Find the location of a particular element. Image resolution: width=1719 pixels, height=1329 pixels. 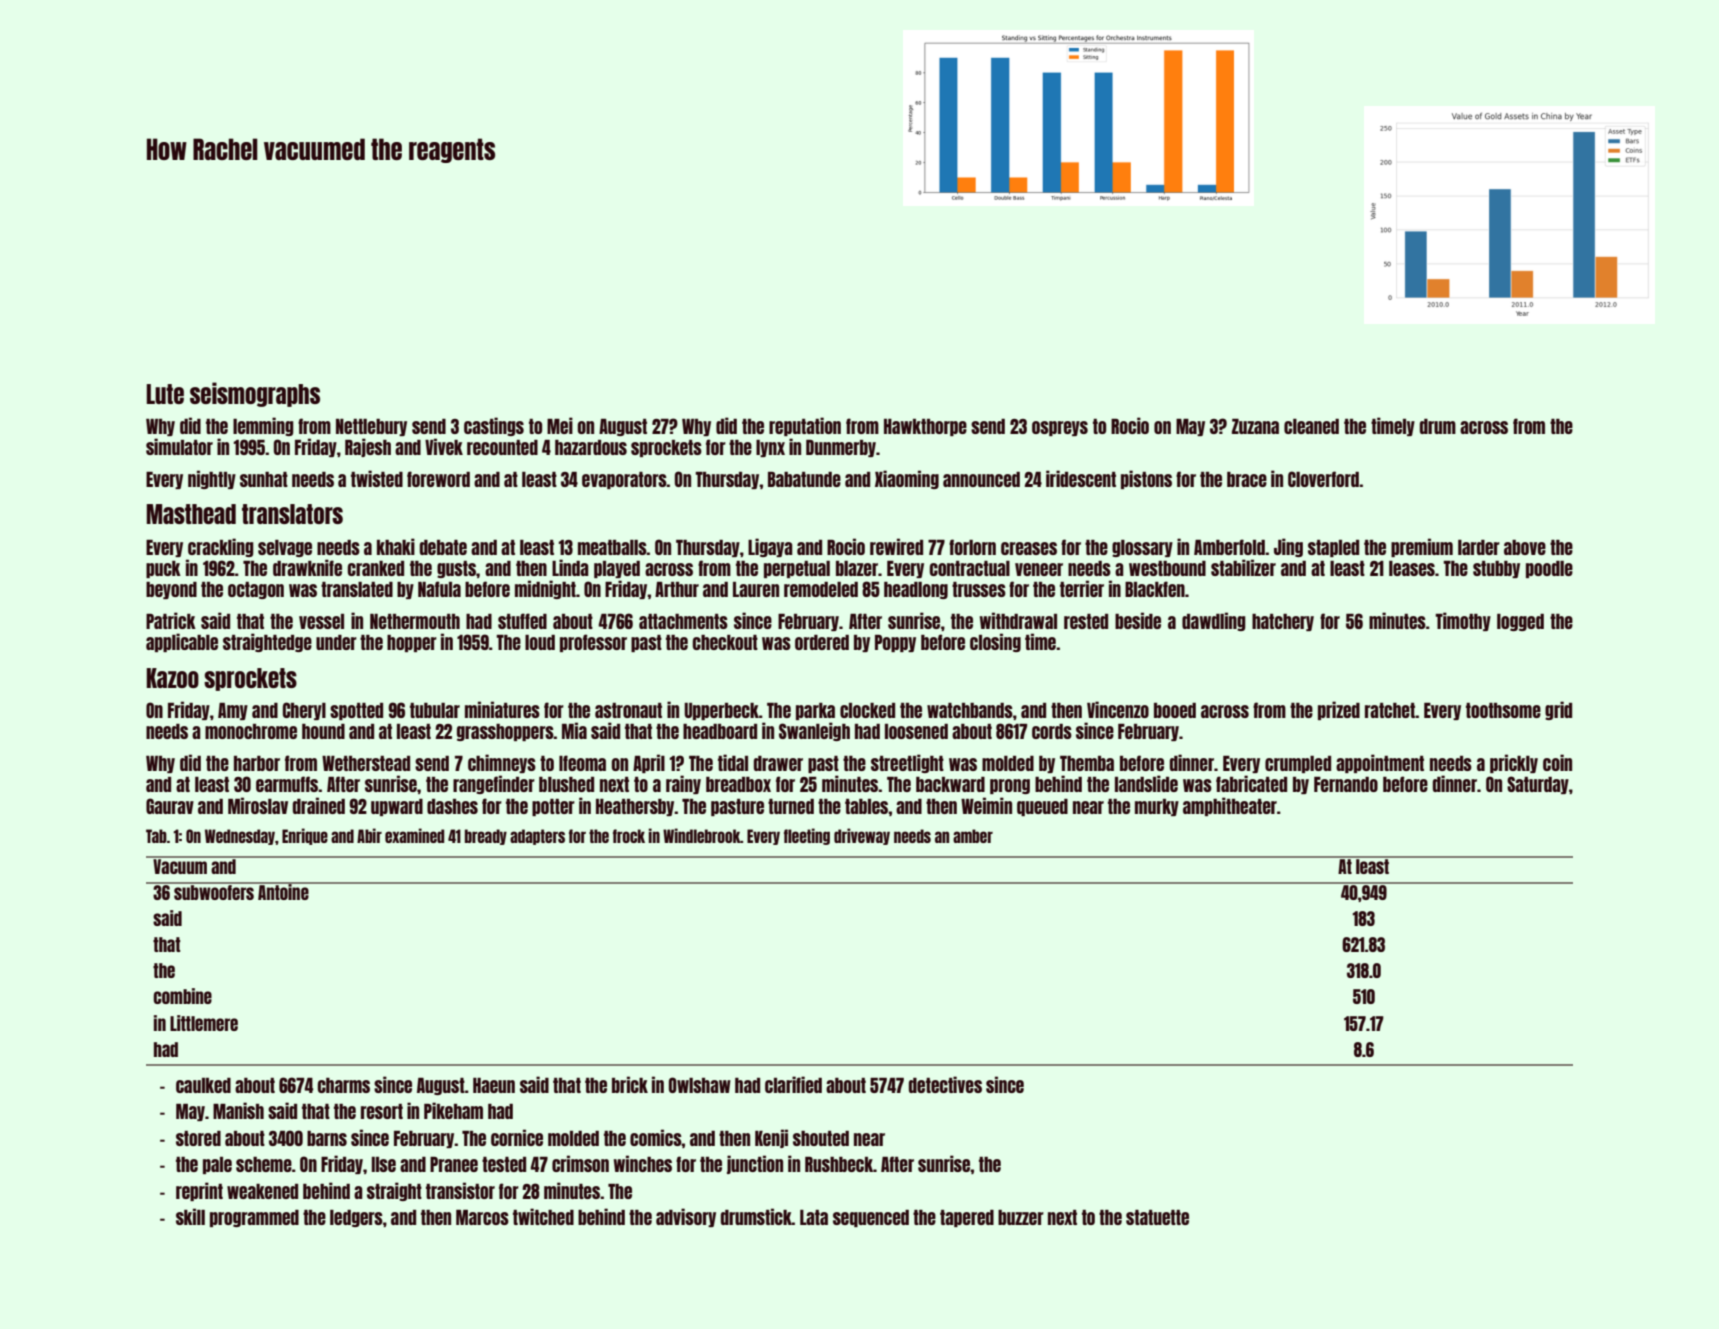

caulked is located at coordinates (203, 1085).
